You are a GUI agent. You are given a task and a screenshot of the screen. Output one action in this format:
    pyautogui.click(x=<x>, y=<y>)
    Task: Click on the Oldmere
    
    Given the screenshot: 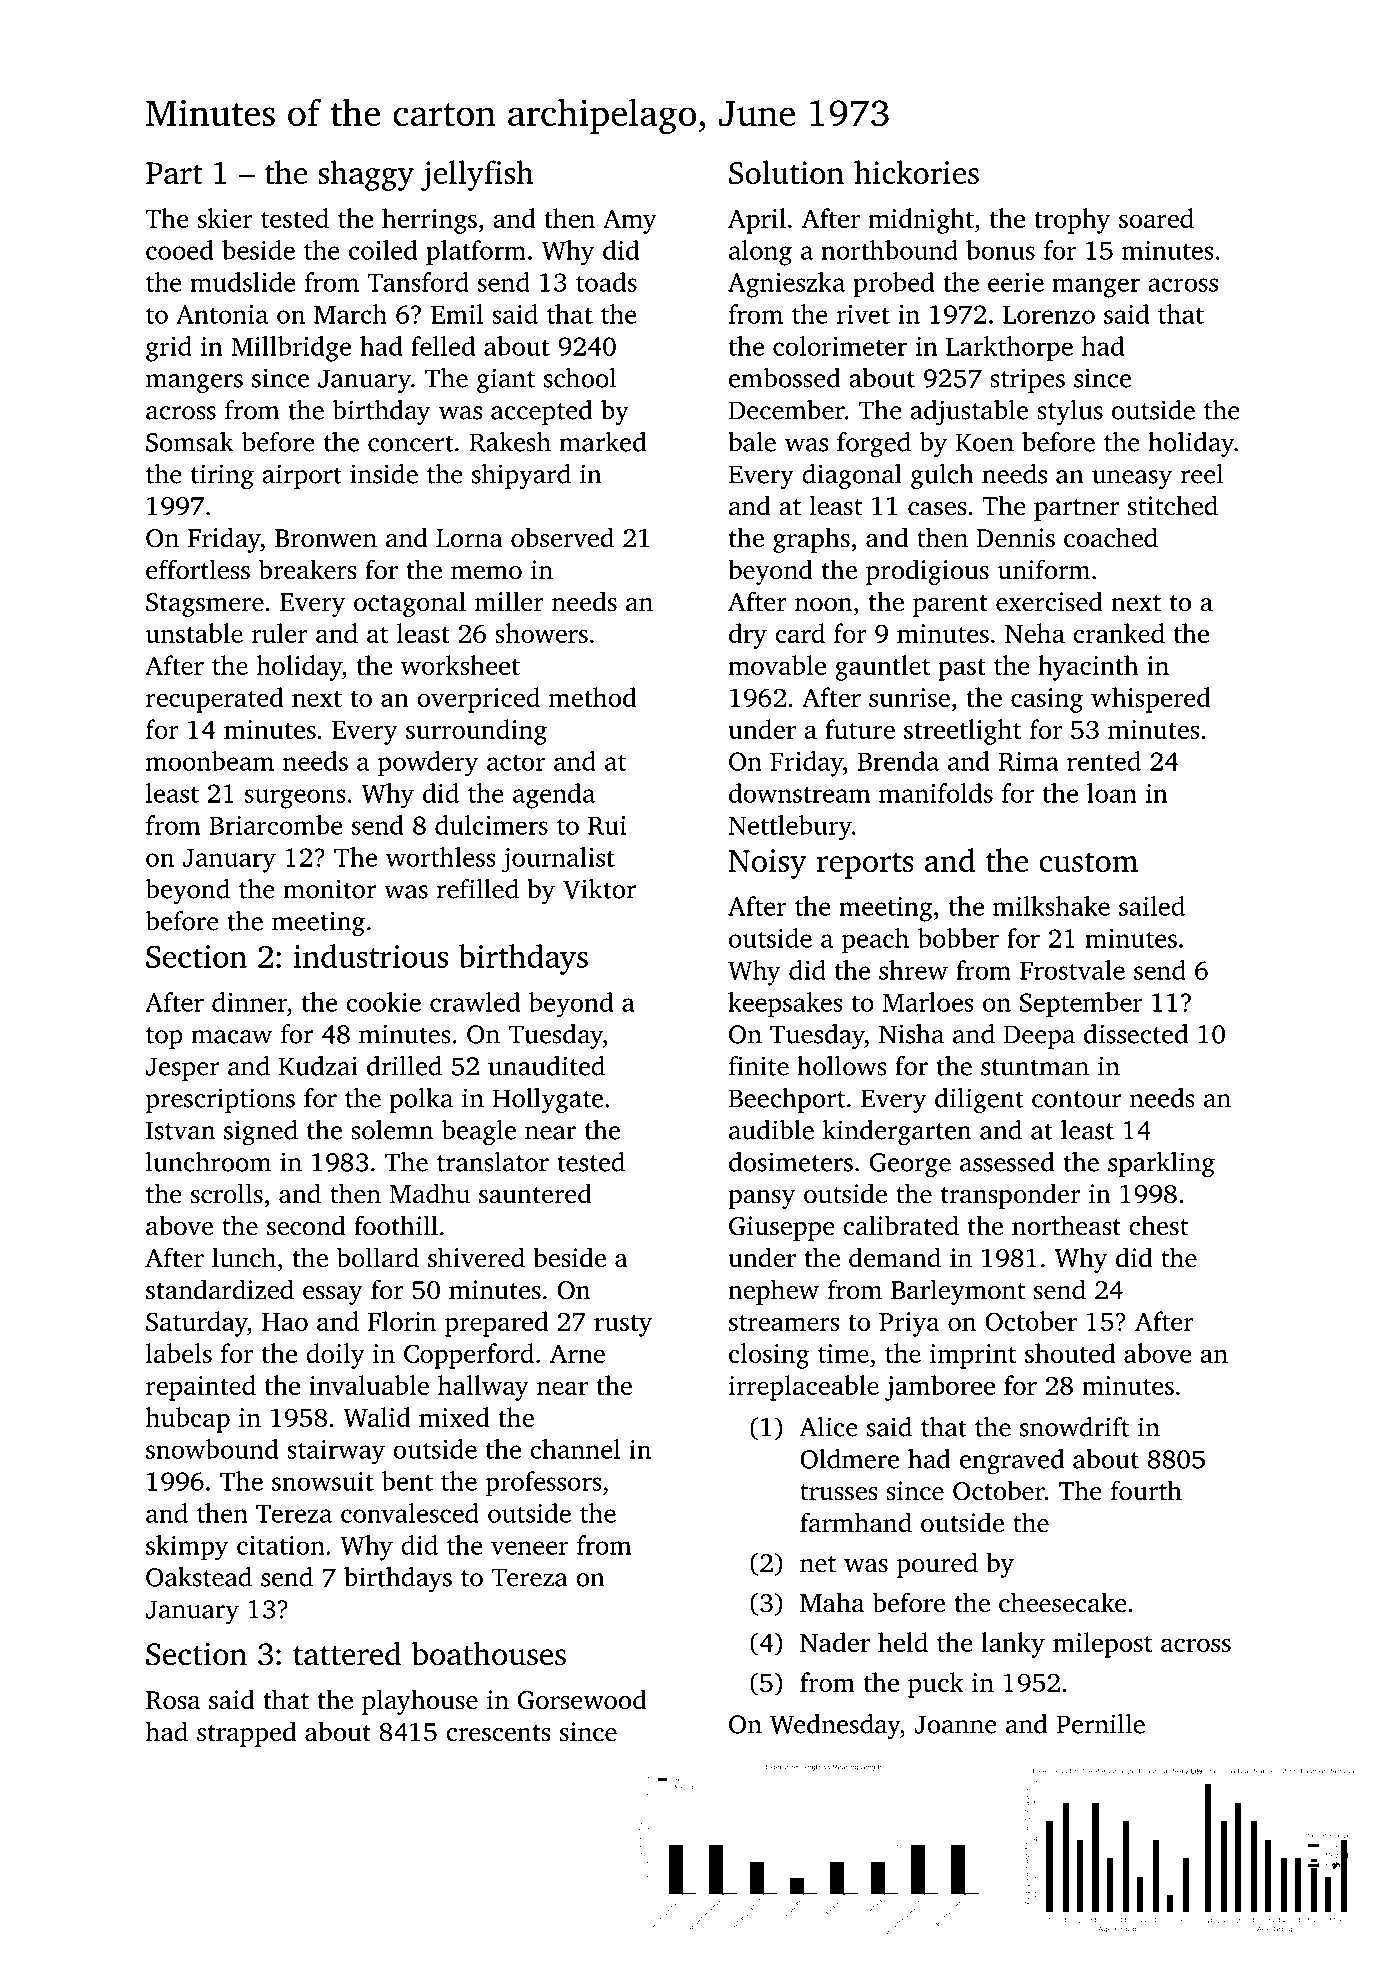 What is the action you would take?
    pyautogui.click(x=849, y=1459)
